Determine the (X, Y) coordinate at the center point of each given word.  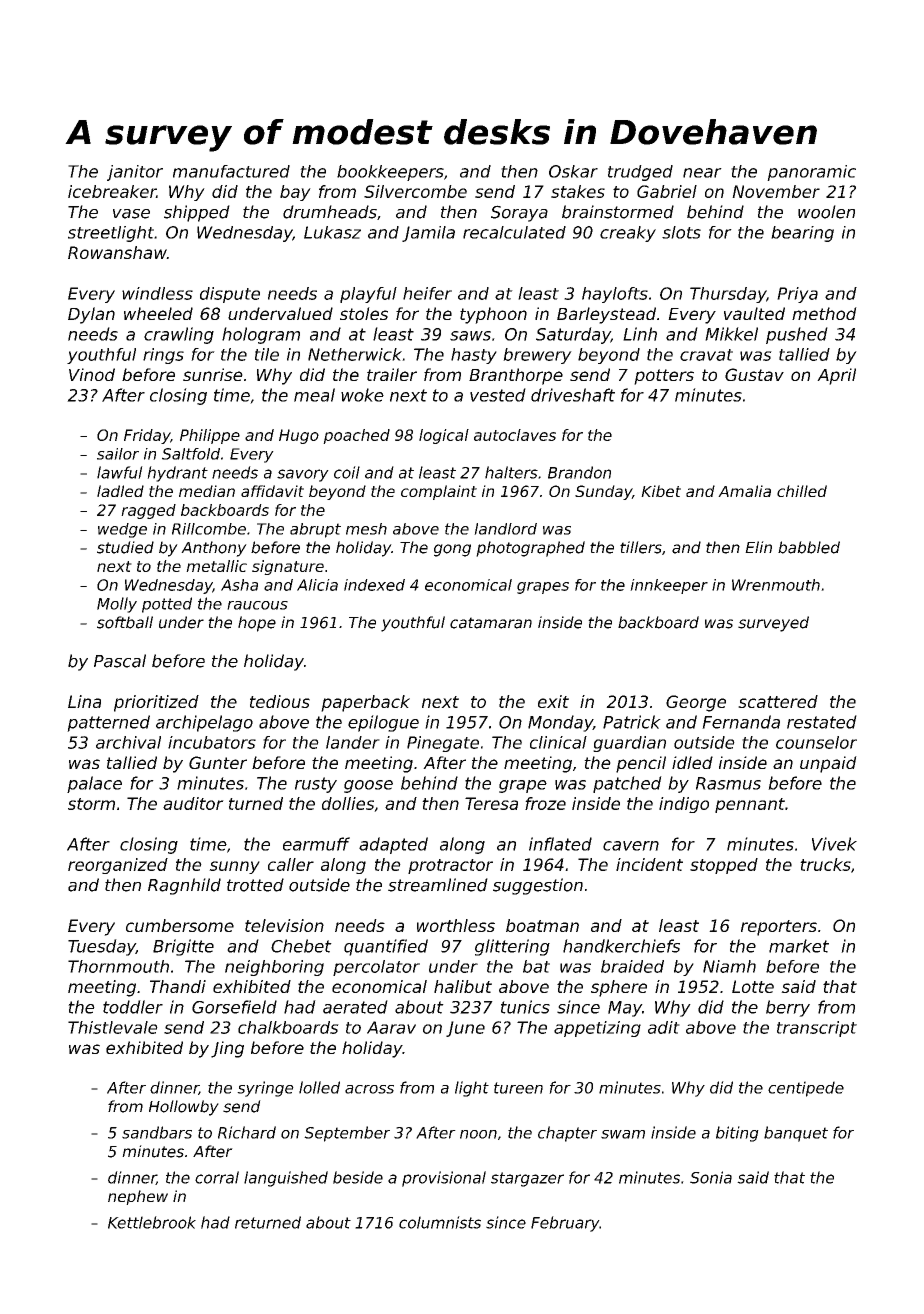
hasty (474, 356)
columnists (440, 1222)
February (565, 1224)
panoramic (811, 173)
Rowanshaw (117, 252)
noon (478, 1134)
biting (737, 1134)
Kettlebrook (152, 1222)
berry (788, 1008)
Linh (640, 334)
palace (94, 784)
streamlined (438, 885)
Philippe (210, 436)
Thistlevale (113, 1027)
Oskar (573, 171)
